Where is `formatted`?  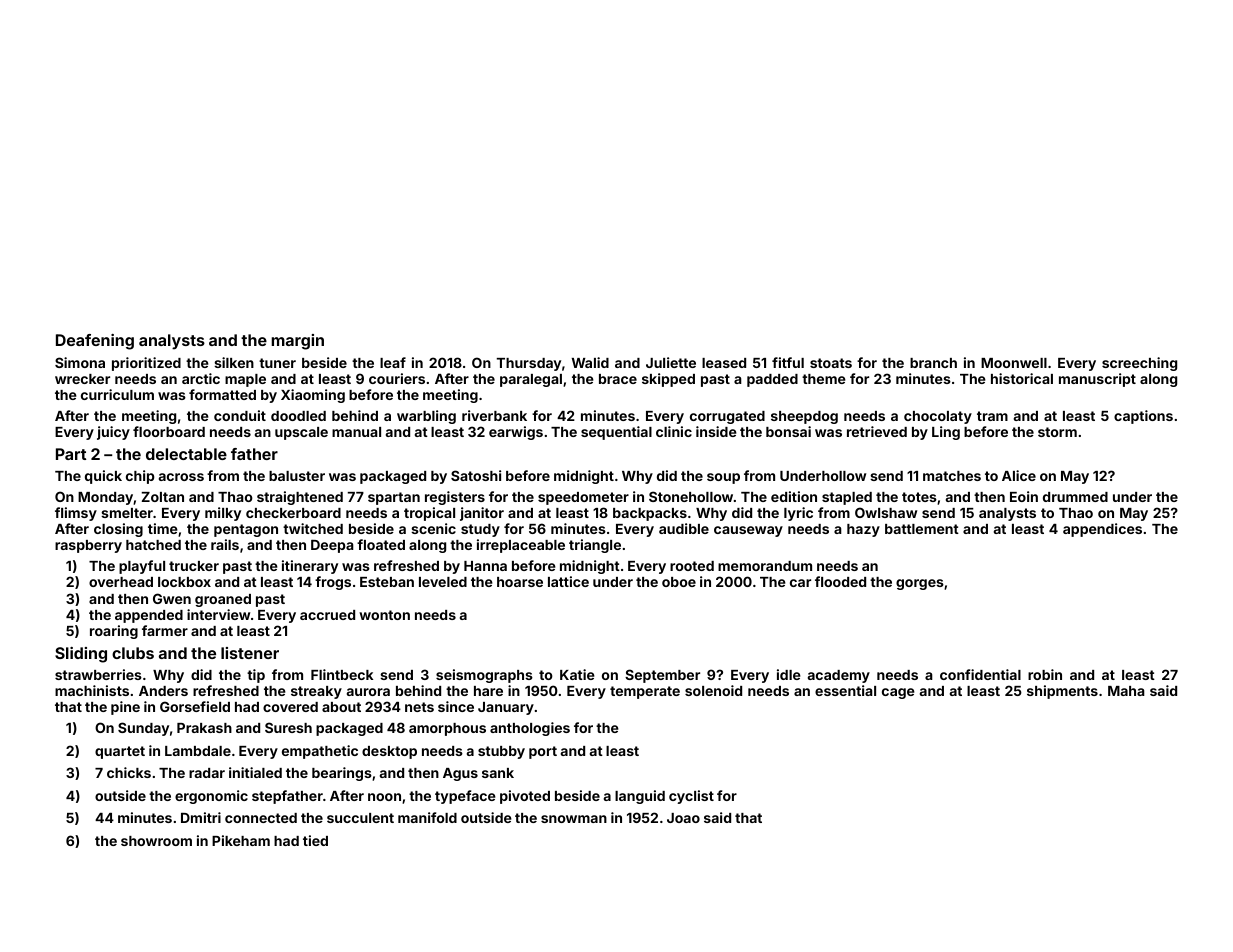
formatted is located at coordinates (222, 394).
